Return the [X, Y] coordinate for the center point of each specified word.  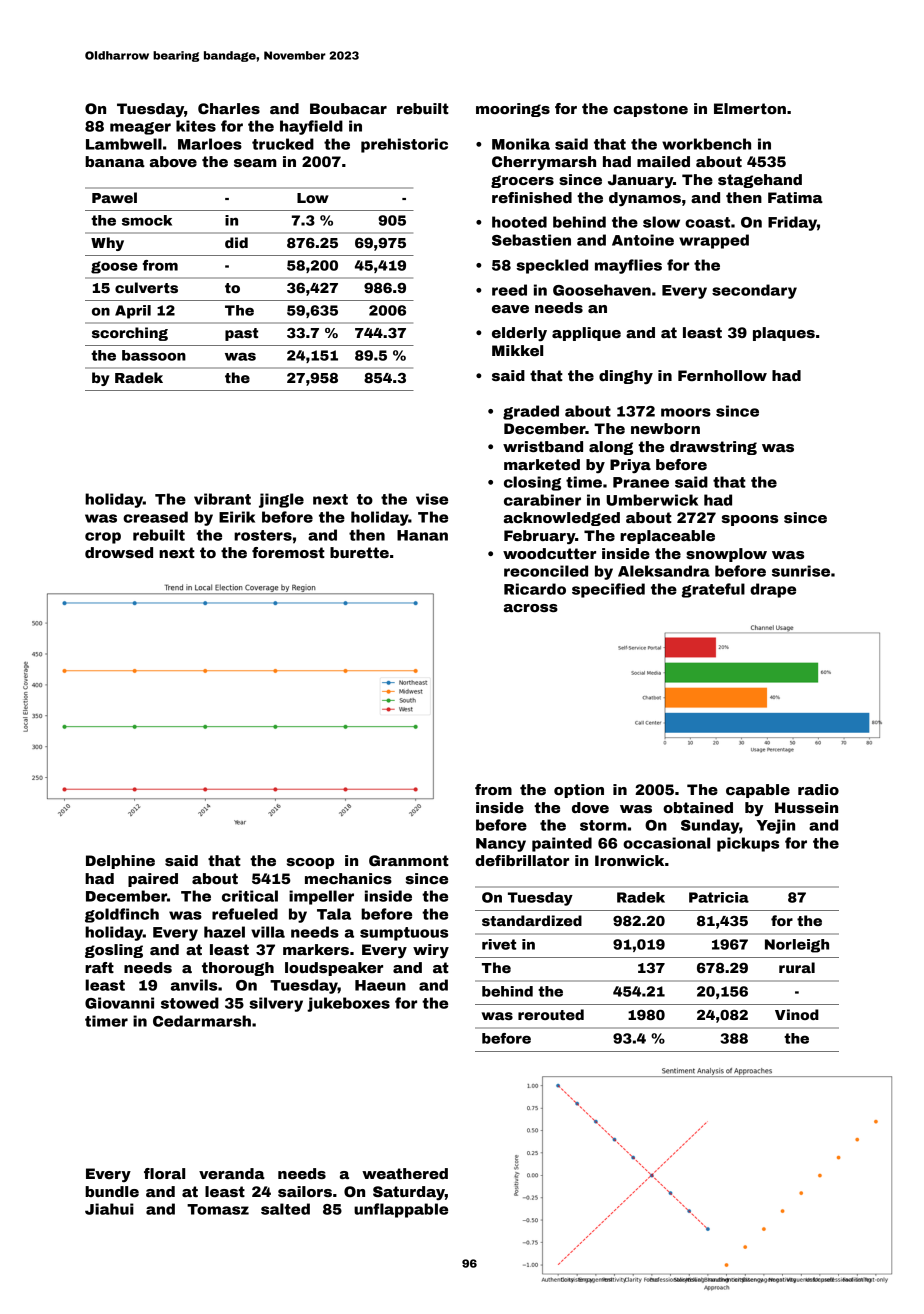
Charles [229, 108]
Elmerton [750, 108]
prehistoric [404, 145]
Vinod [797, 1014]
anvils [194, 985]
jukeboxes [348, 1004]
